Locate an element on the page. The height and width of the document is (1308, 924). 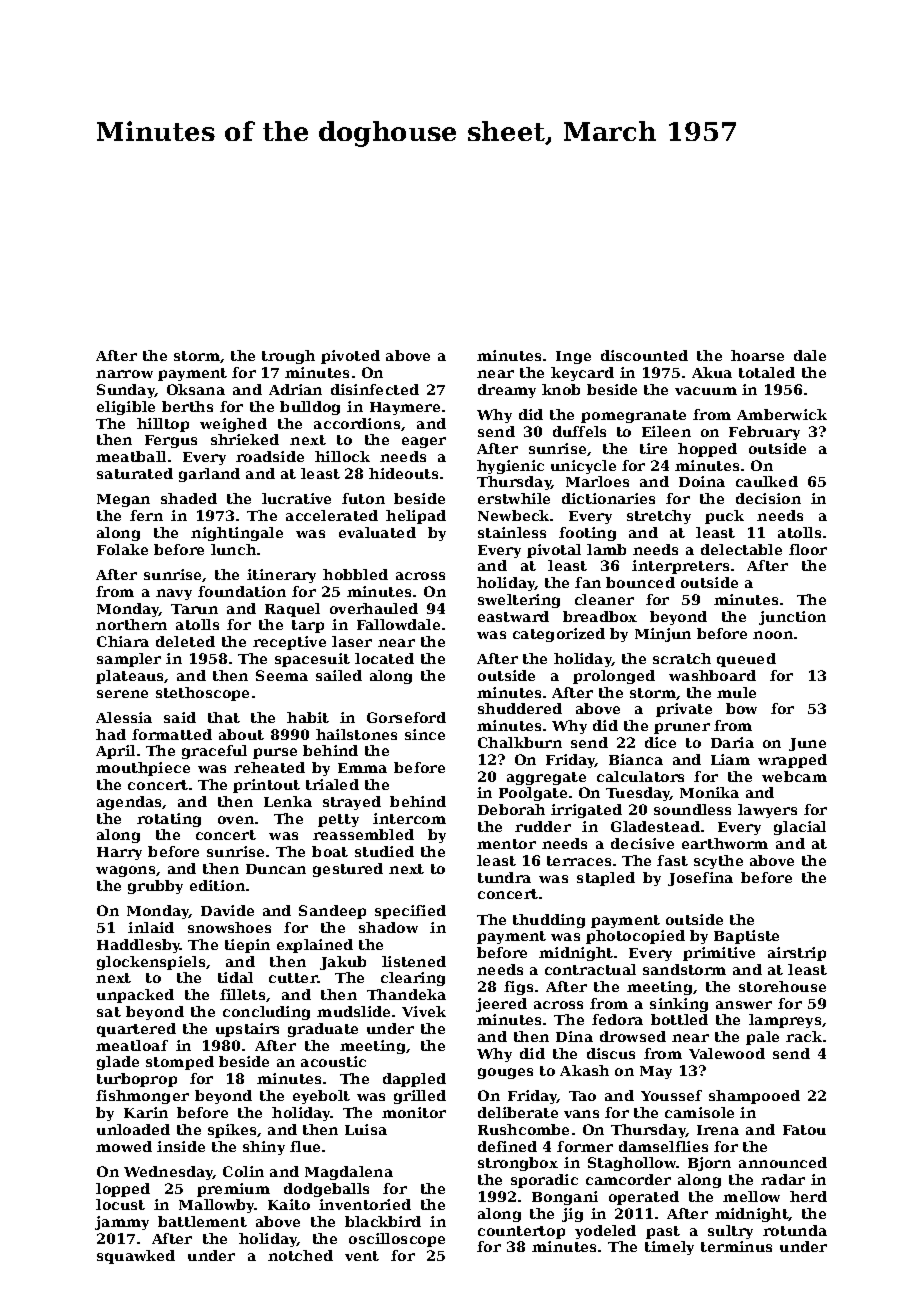
May is located at coordinates (656, 1072).
